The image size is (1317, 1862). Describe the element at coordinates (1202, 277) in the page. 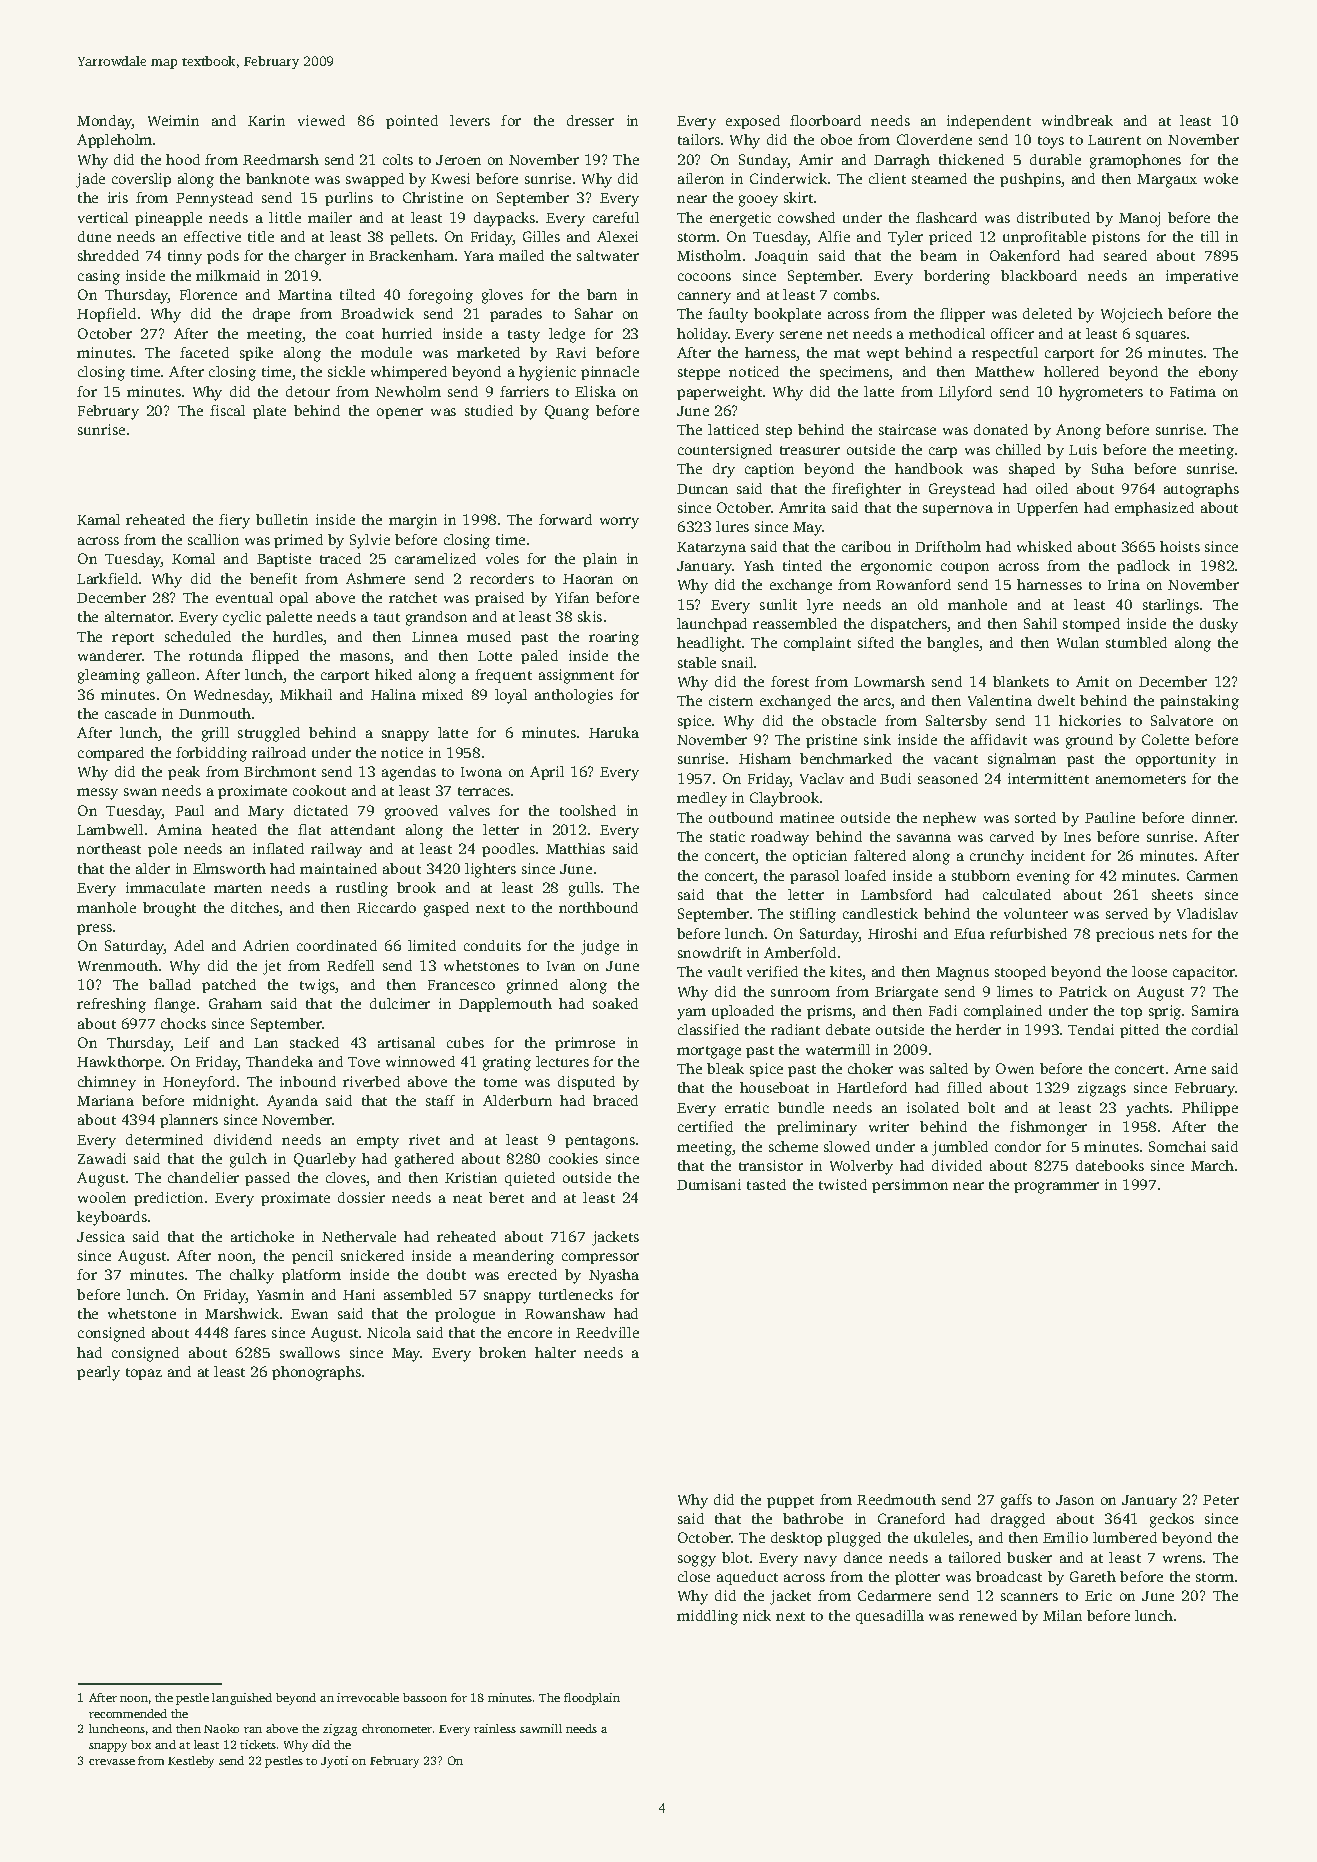

I see `imperative` at that location.
